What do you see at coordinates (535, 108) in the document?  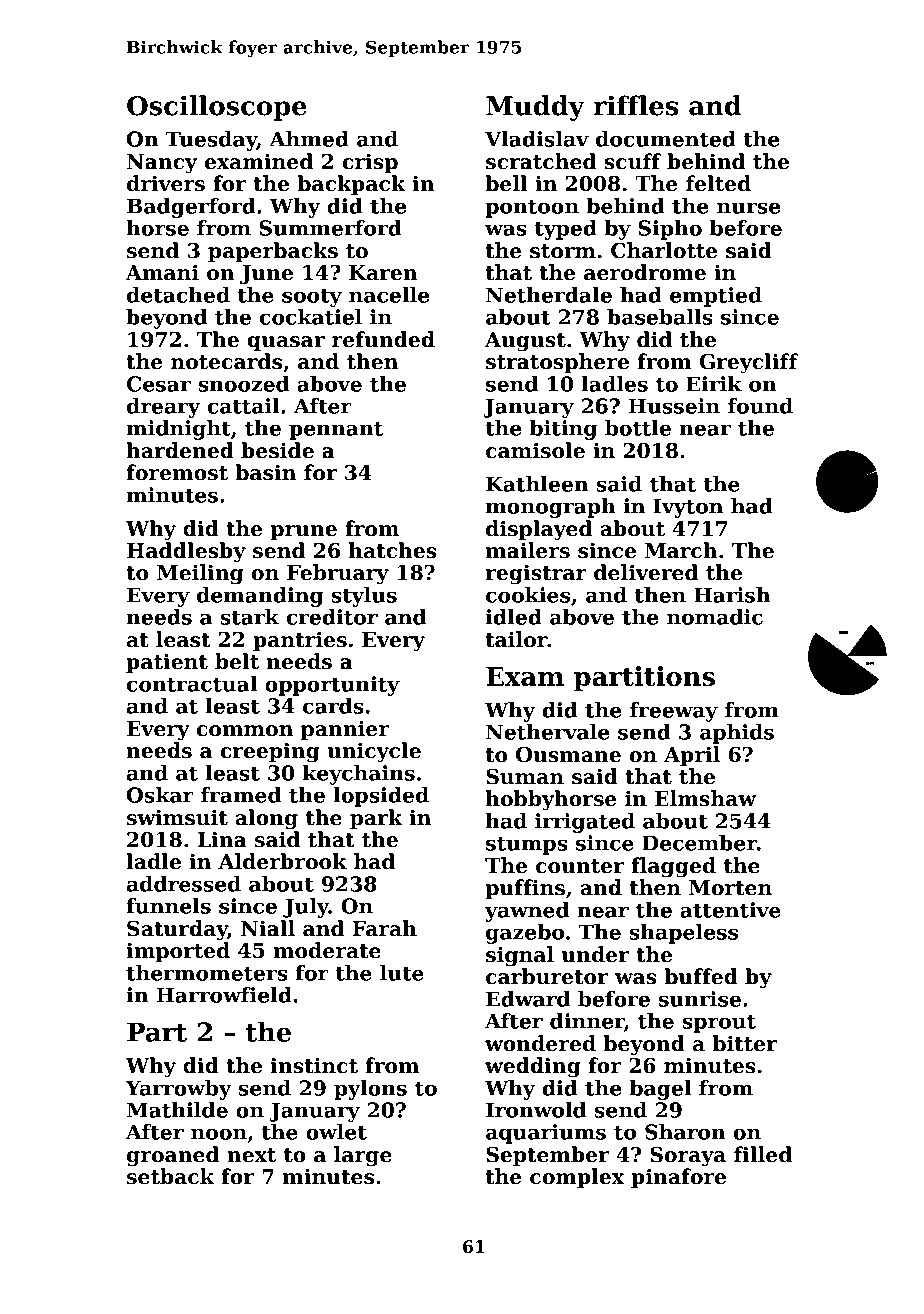 I see `Muddy` at bounding box center [535, 108].
